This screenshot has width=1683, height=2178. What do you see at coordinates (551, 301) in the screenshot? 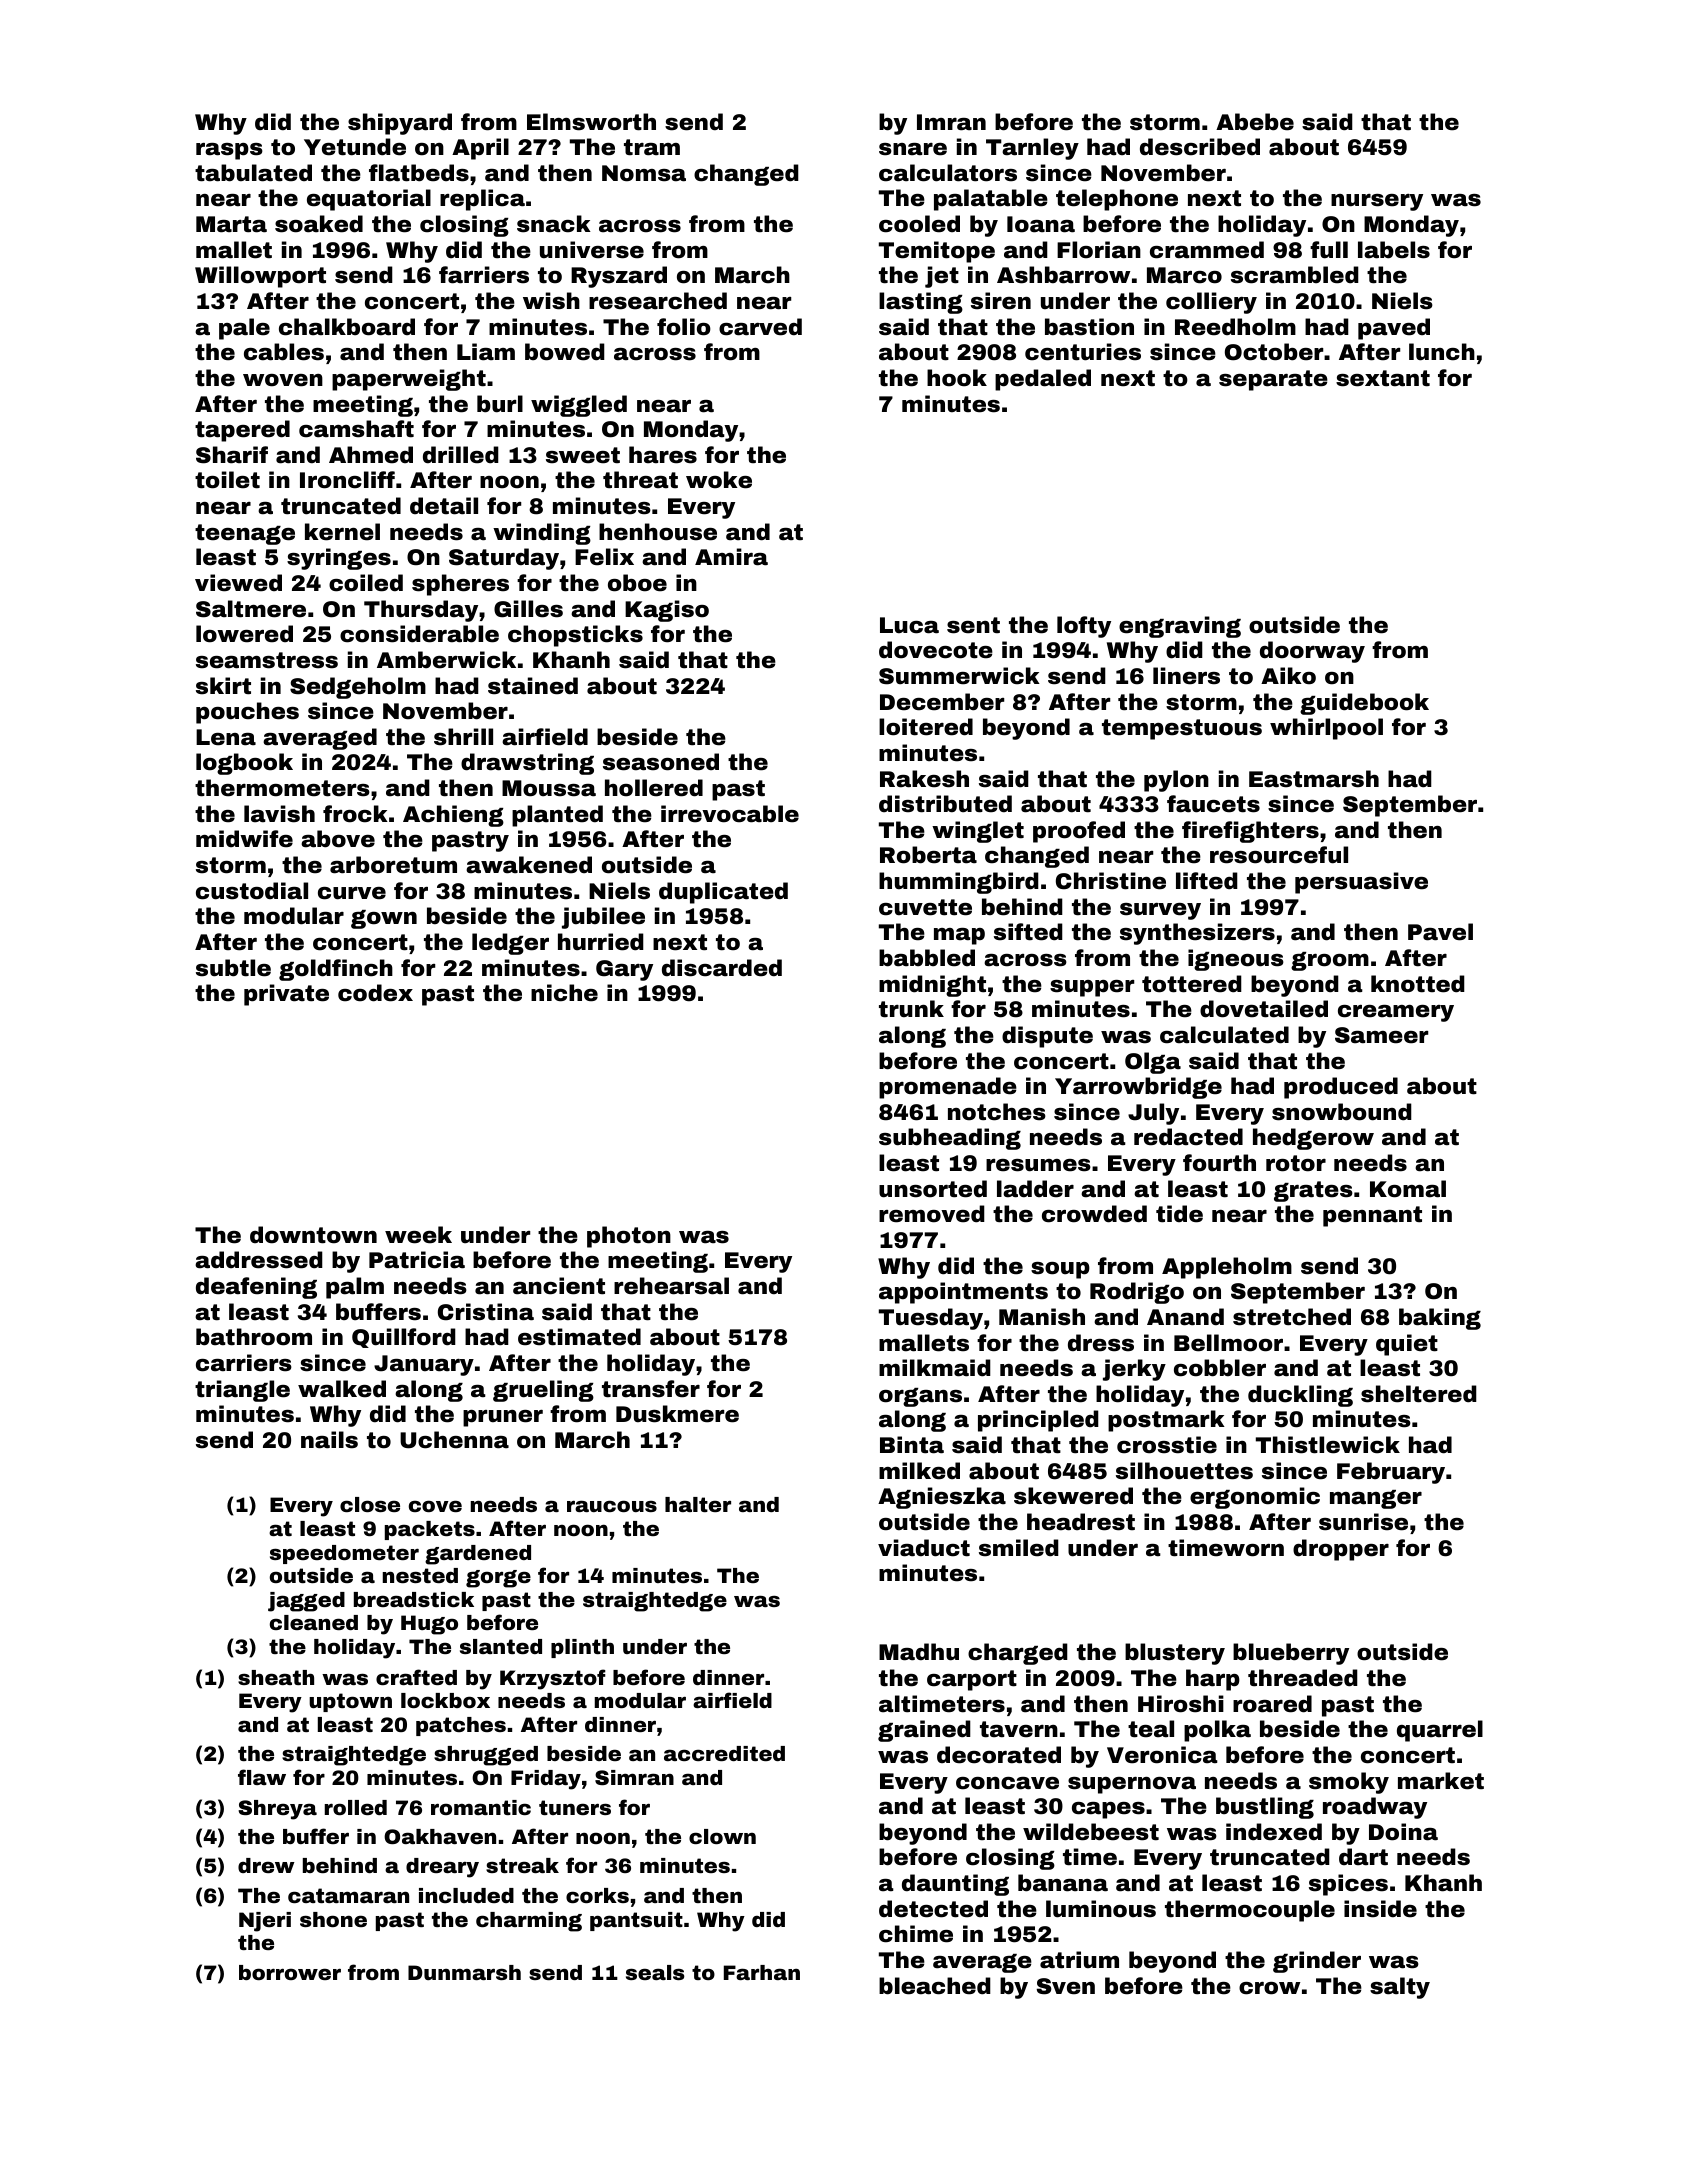
I see `wish` at bounding box center [551, 301].
